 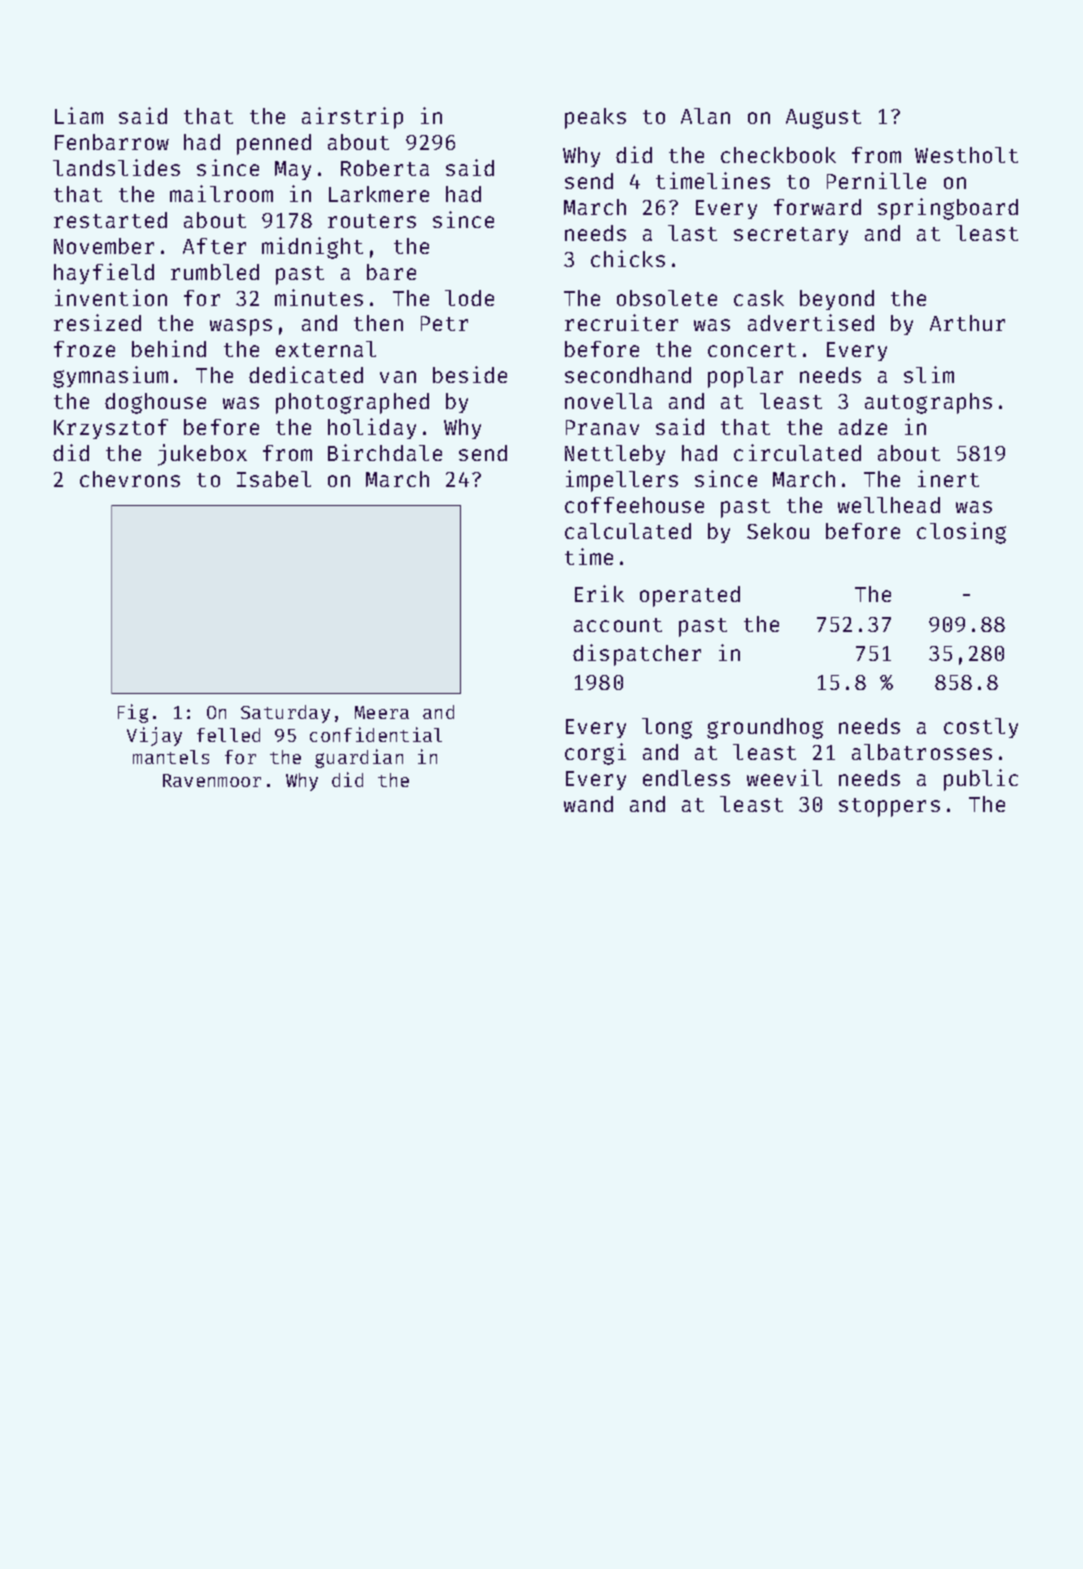 What do you see at coordinates (212, 780) in the screenshot?
I see `Ravenmoor` at bounding box center [212, 780].
